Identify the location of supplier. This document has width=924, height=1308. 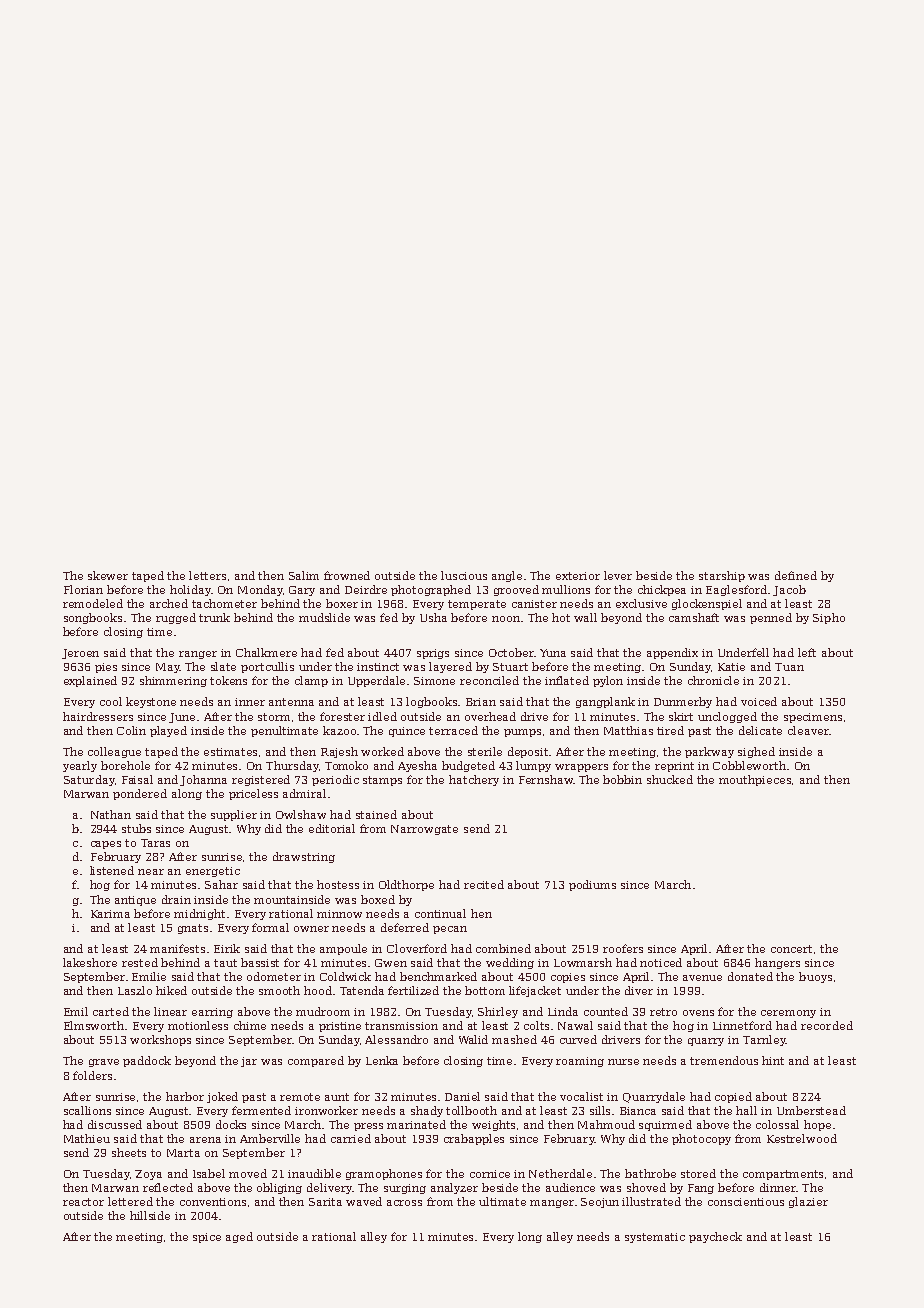
(234, 815).
